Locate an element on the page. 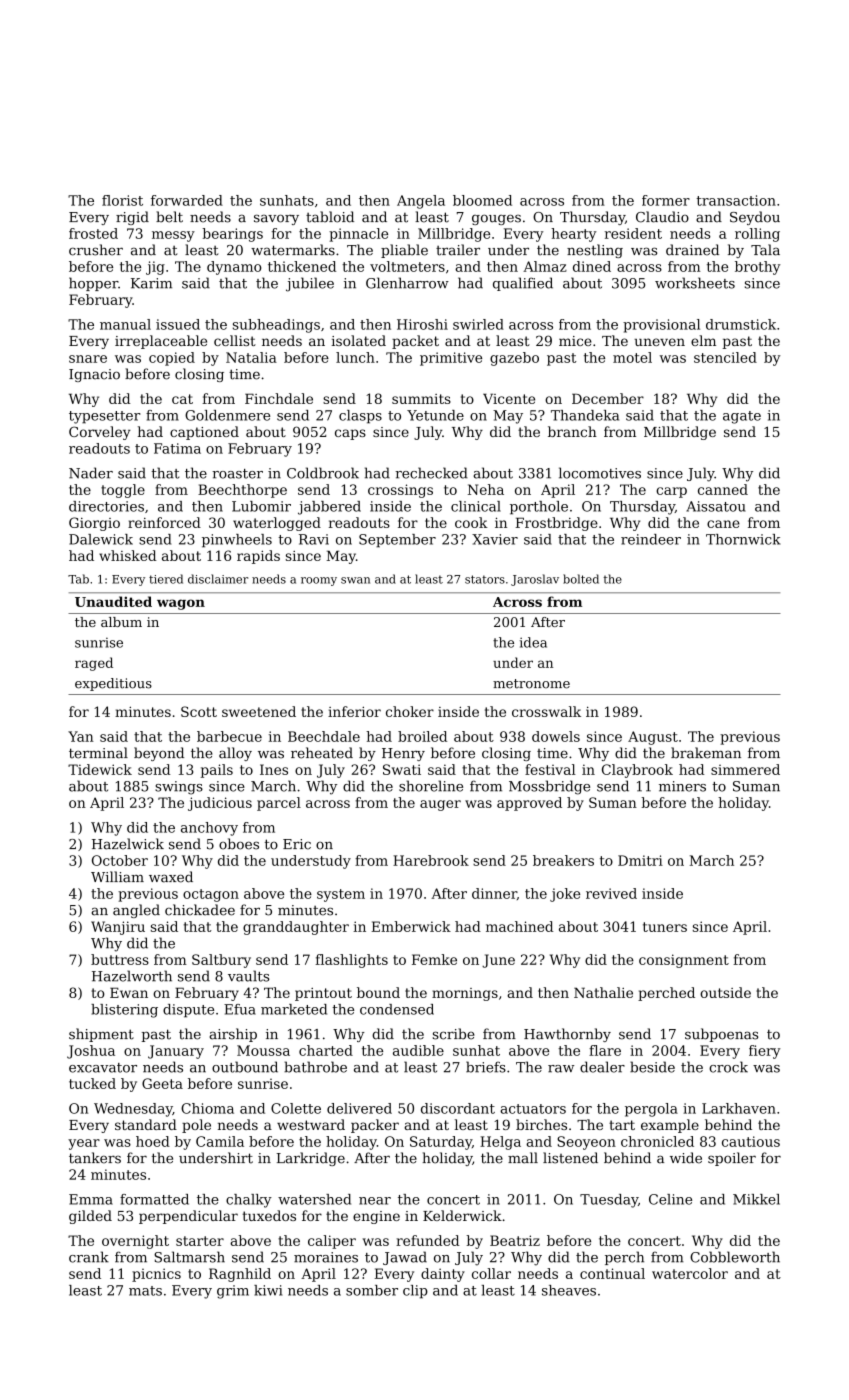 The height and width of the image is (1400, 849). bolted is located at coordinates (581, 579).
